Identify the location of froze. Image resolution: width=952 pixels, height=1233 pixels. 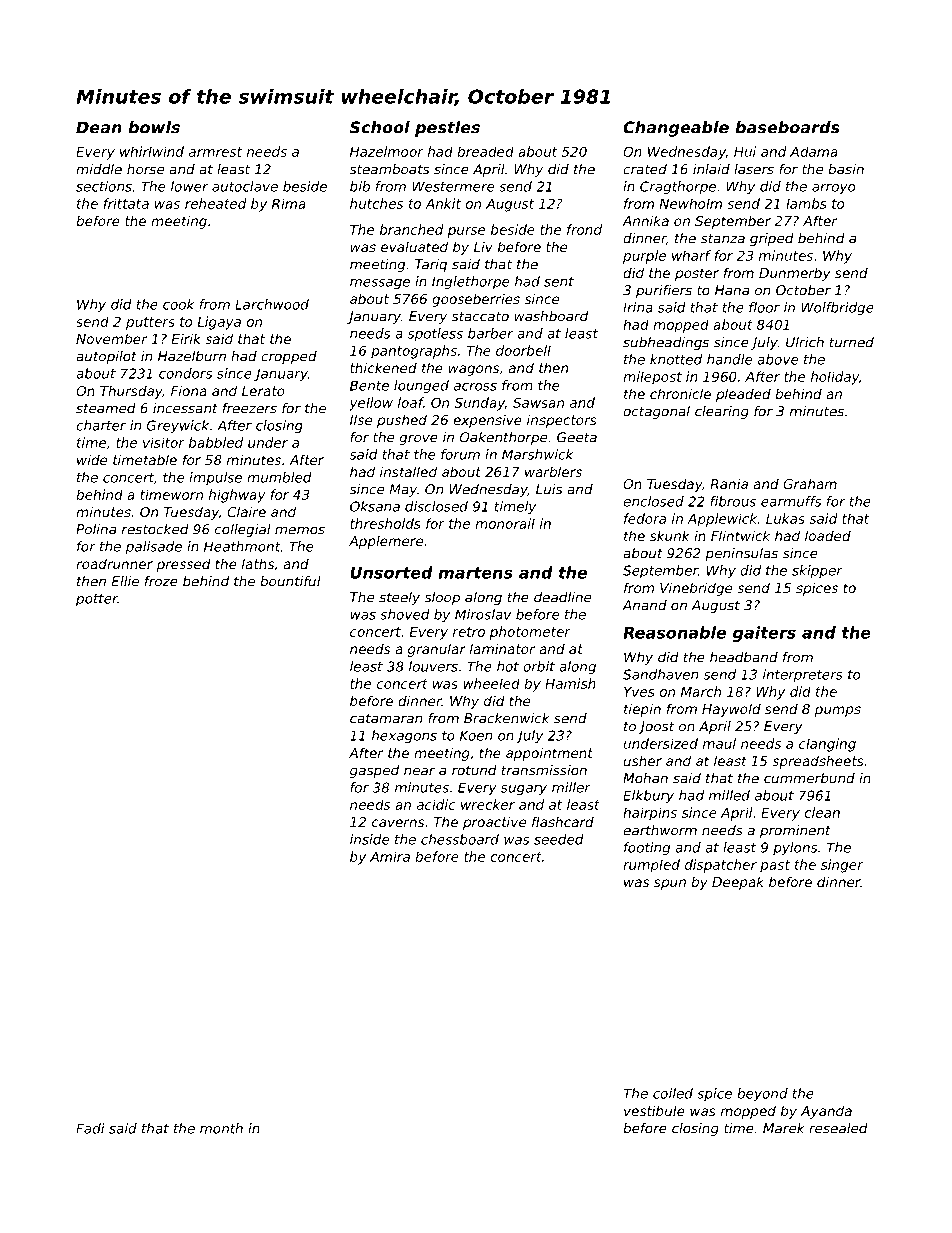
(161, 581).
